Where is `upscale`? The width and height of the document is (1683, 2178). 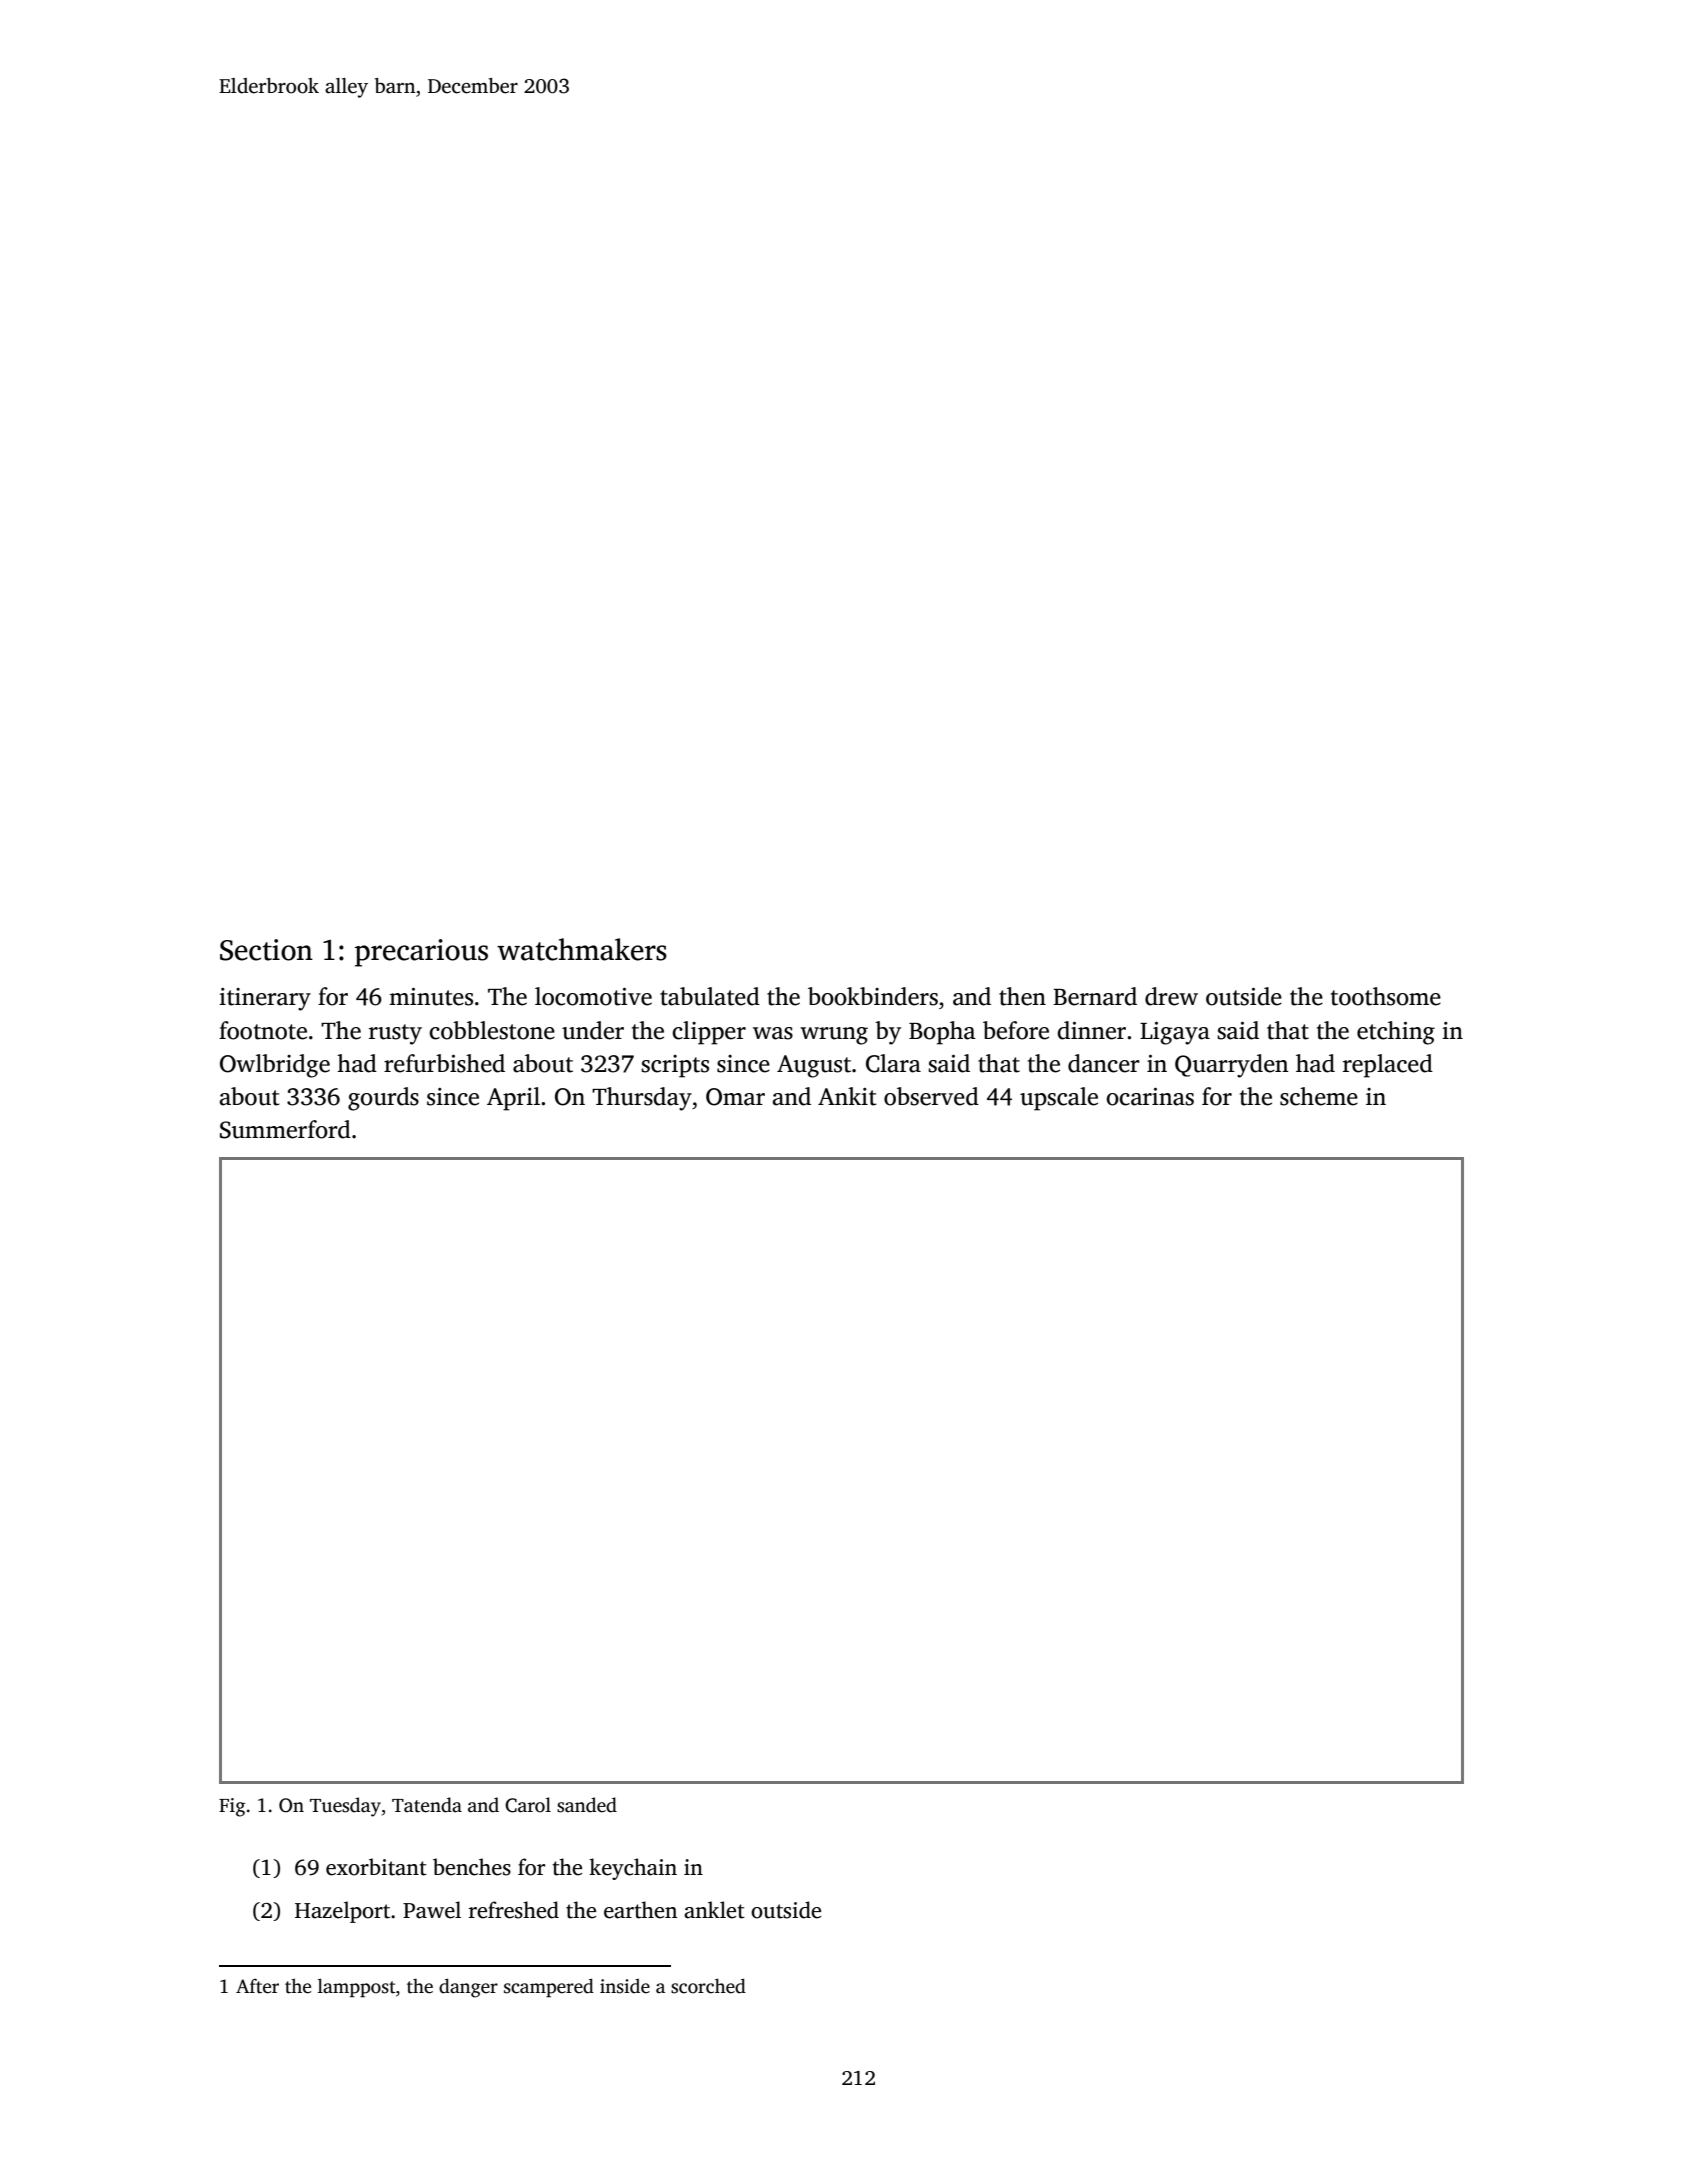
upscale is located at coordinates (1059, 1099).
